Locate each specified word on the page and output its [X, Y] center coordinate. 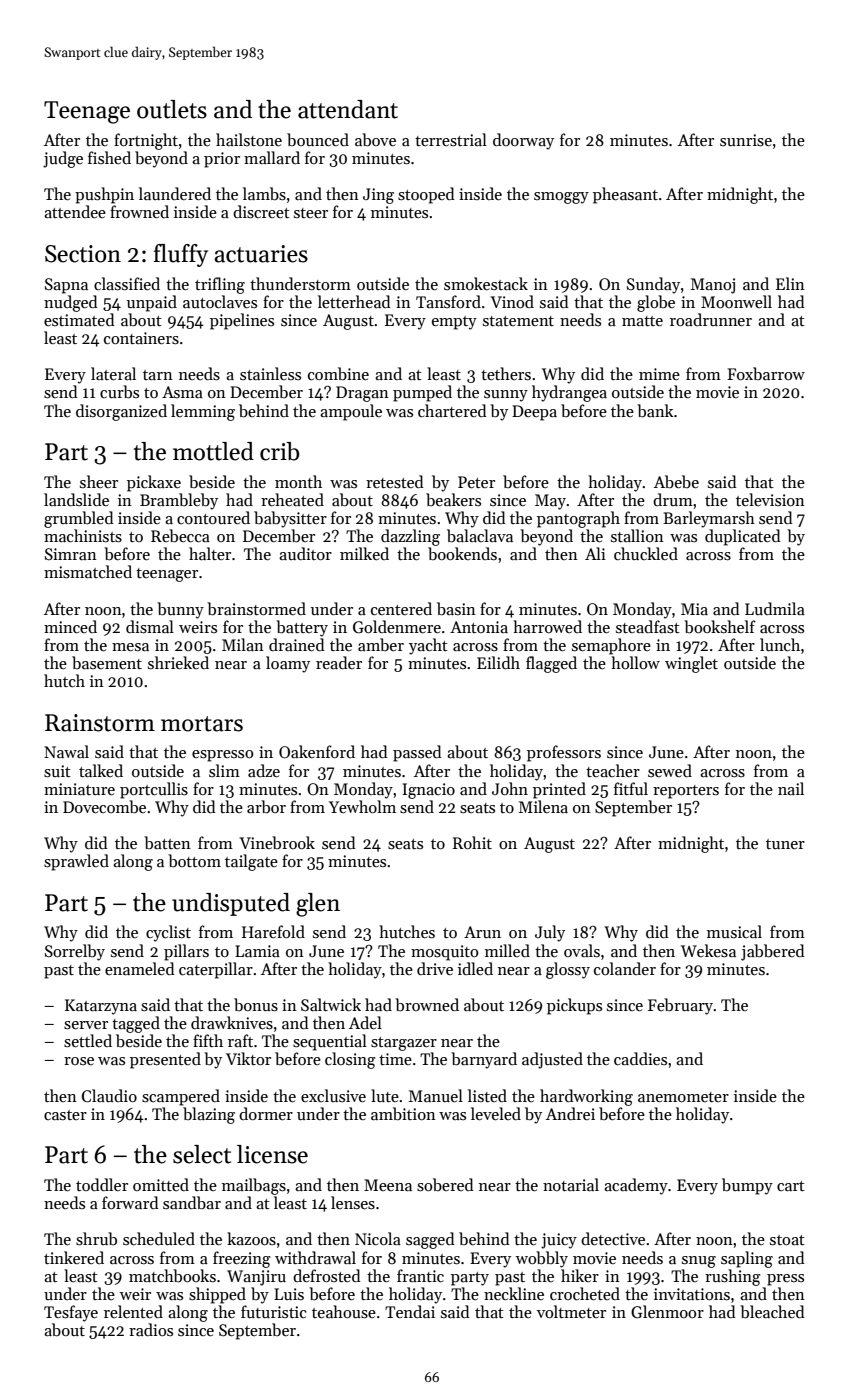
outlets [172, 109]
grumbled [79, 519]
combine [338, 373]
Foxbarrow [766, 373]
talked [101, 770]
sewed [670, 770]
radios [151, 1329]
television [770, 499]
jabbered [773, 952]
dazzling [410, 537]
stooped [426, 195]
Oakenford [317, 752]
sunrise [746, 140]
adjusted [552, 1060]
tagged [136, 1024]
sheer [99, 481]
